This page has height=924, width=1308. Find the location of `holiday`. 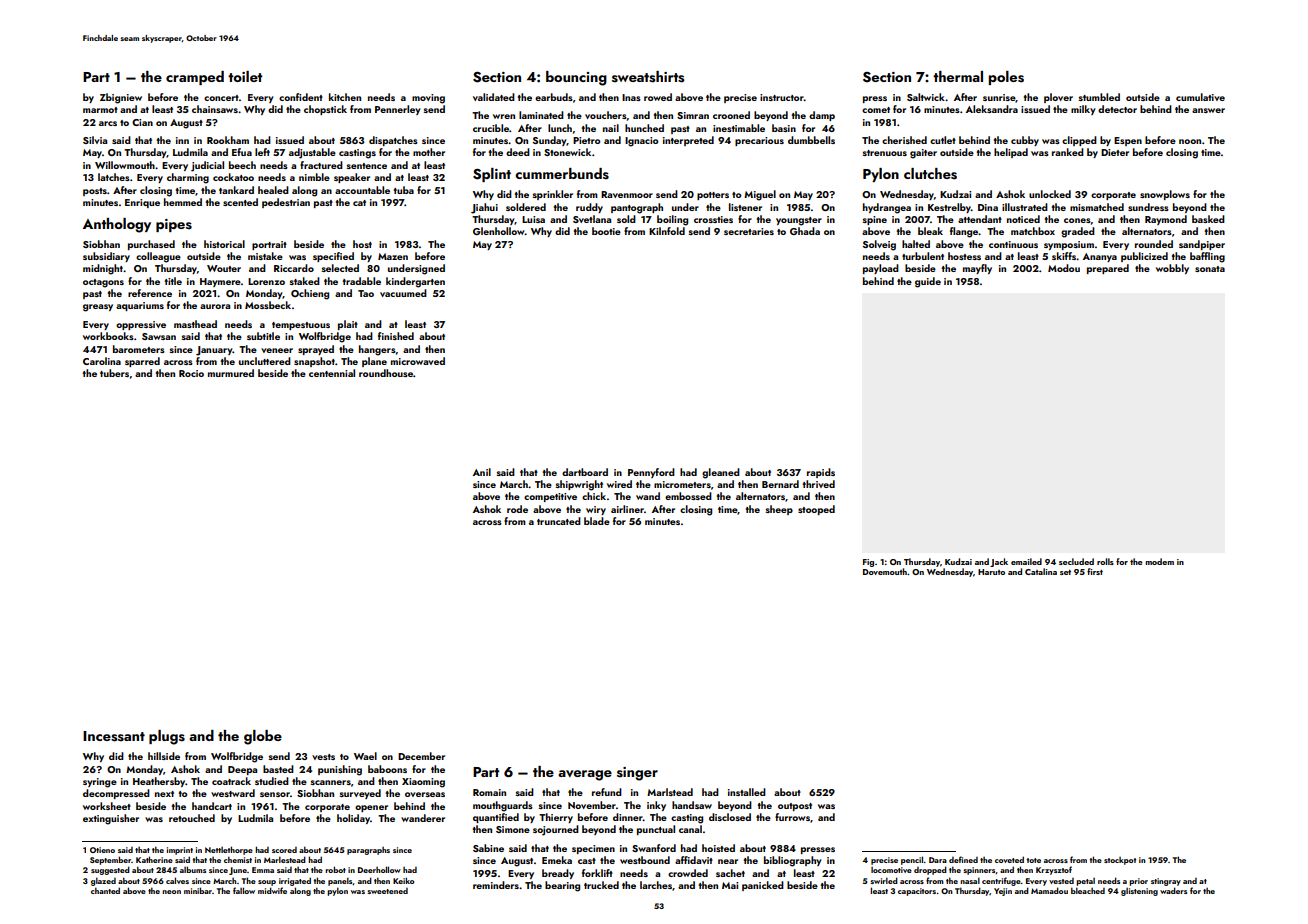

holiday is located at coordinates (353, 819).
